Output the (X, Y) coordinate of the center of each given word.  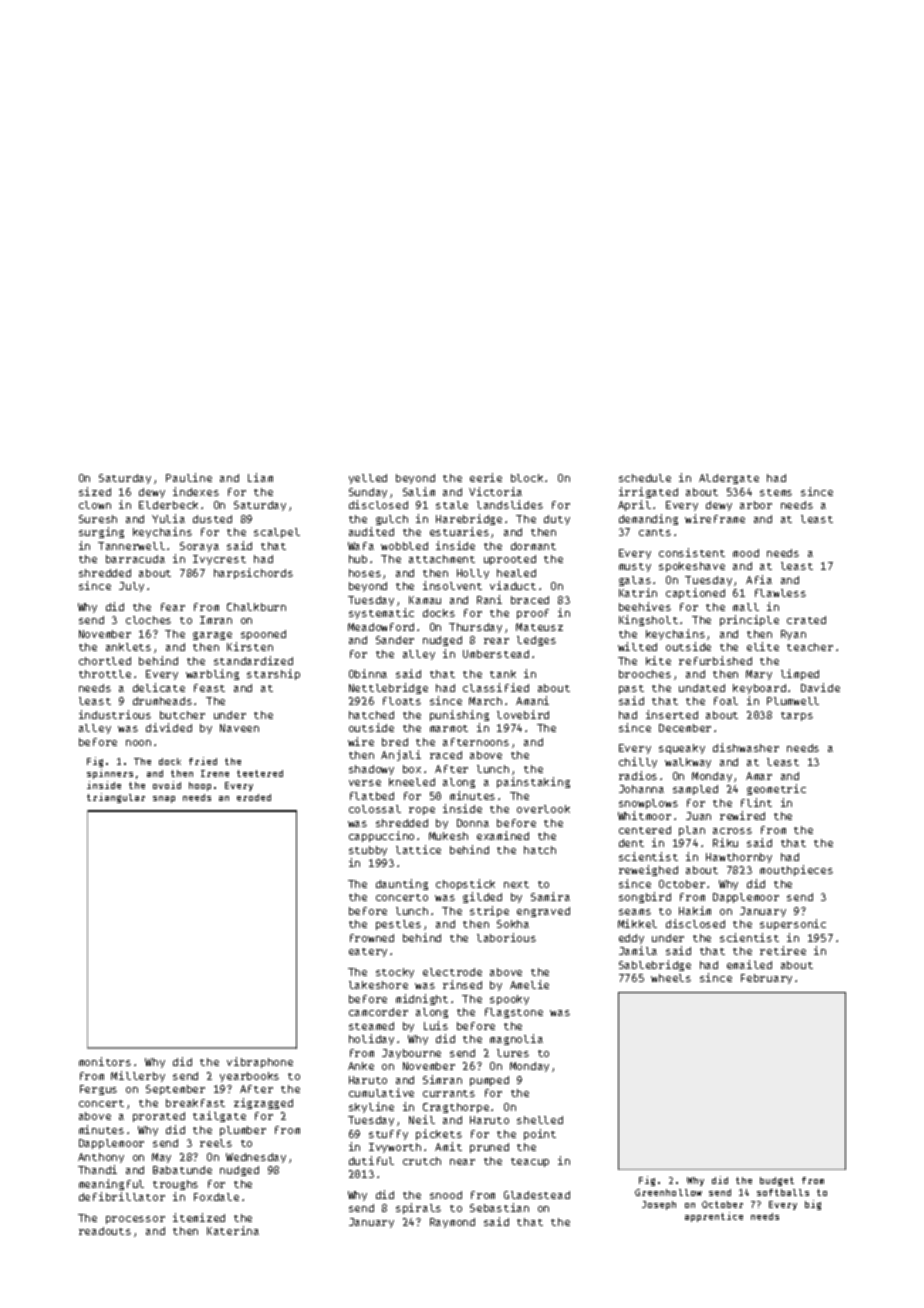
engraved (543, 912)
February (766, 979)
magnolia (516, 1039)
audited (371, 531)
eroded (254, 797)
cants (655, 532)
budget (777, 1181)
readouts (105, 1231)
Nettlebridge (388, 688)
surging (101, 532)
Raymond (452, 1223)
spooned (263, 635)
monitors (105, 1061)
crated (806, 620)
